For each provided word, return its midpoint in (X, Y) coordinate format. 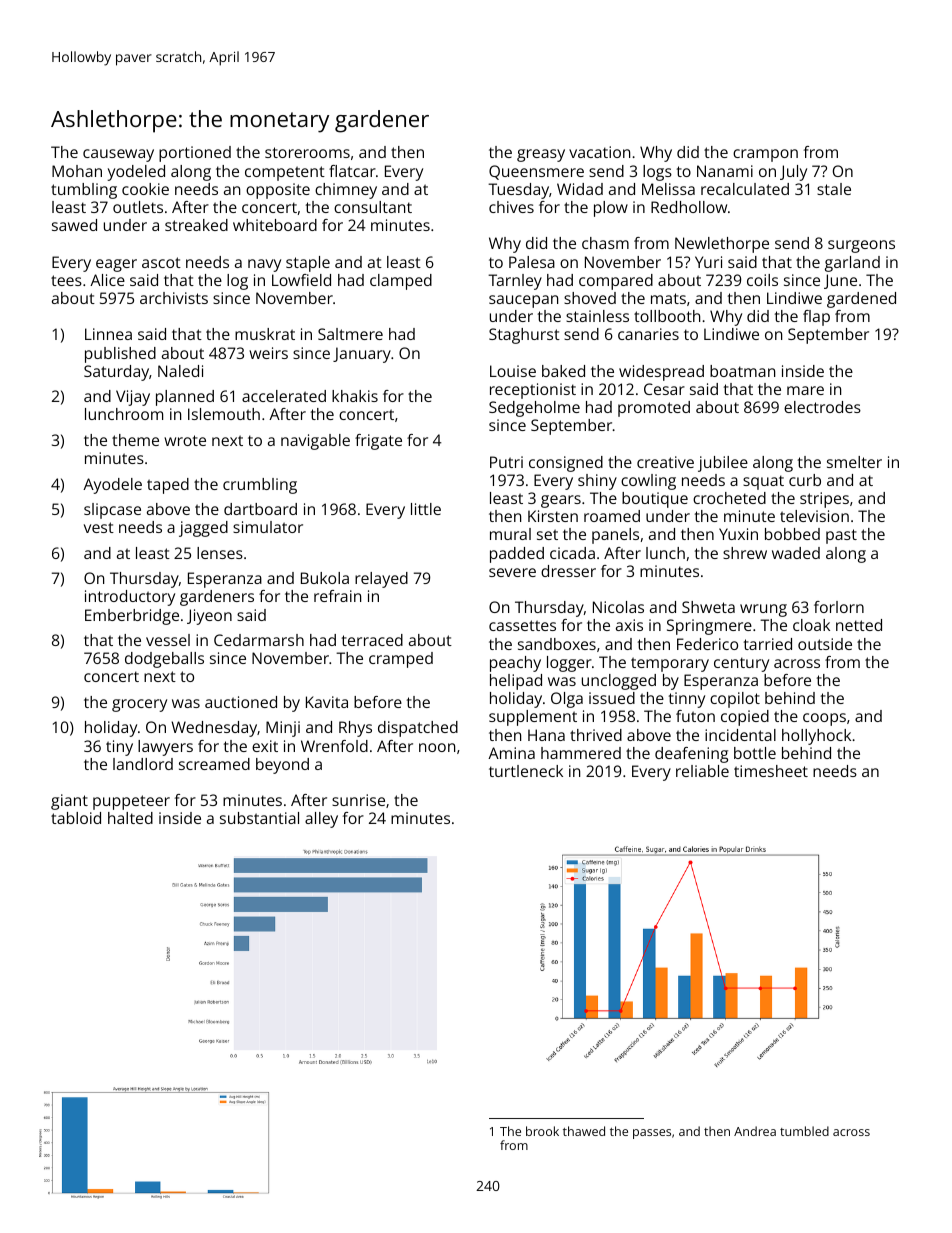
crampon (765, 155)
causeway (118, 155)
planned (185, 398)
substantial (259, 818)
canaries (648, 334)
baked (563, 371)
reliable (702, 771)
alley (321, 820)
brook (542, 1131)
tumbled (804, 1131)
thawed (584, 1131)
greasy (541, 155)
